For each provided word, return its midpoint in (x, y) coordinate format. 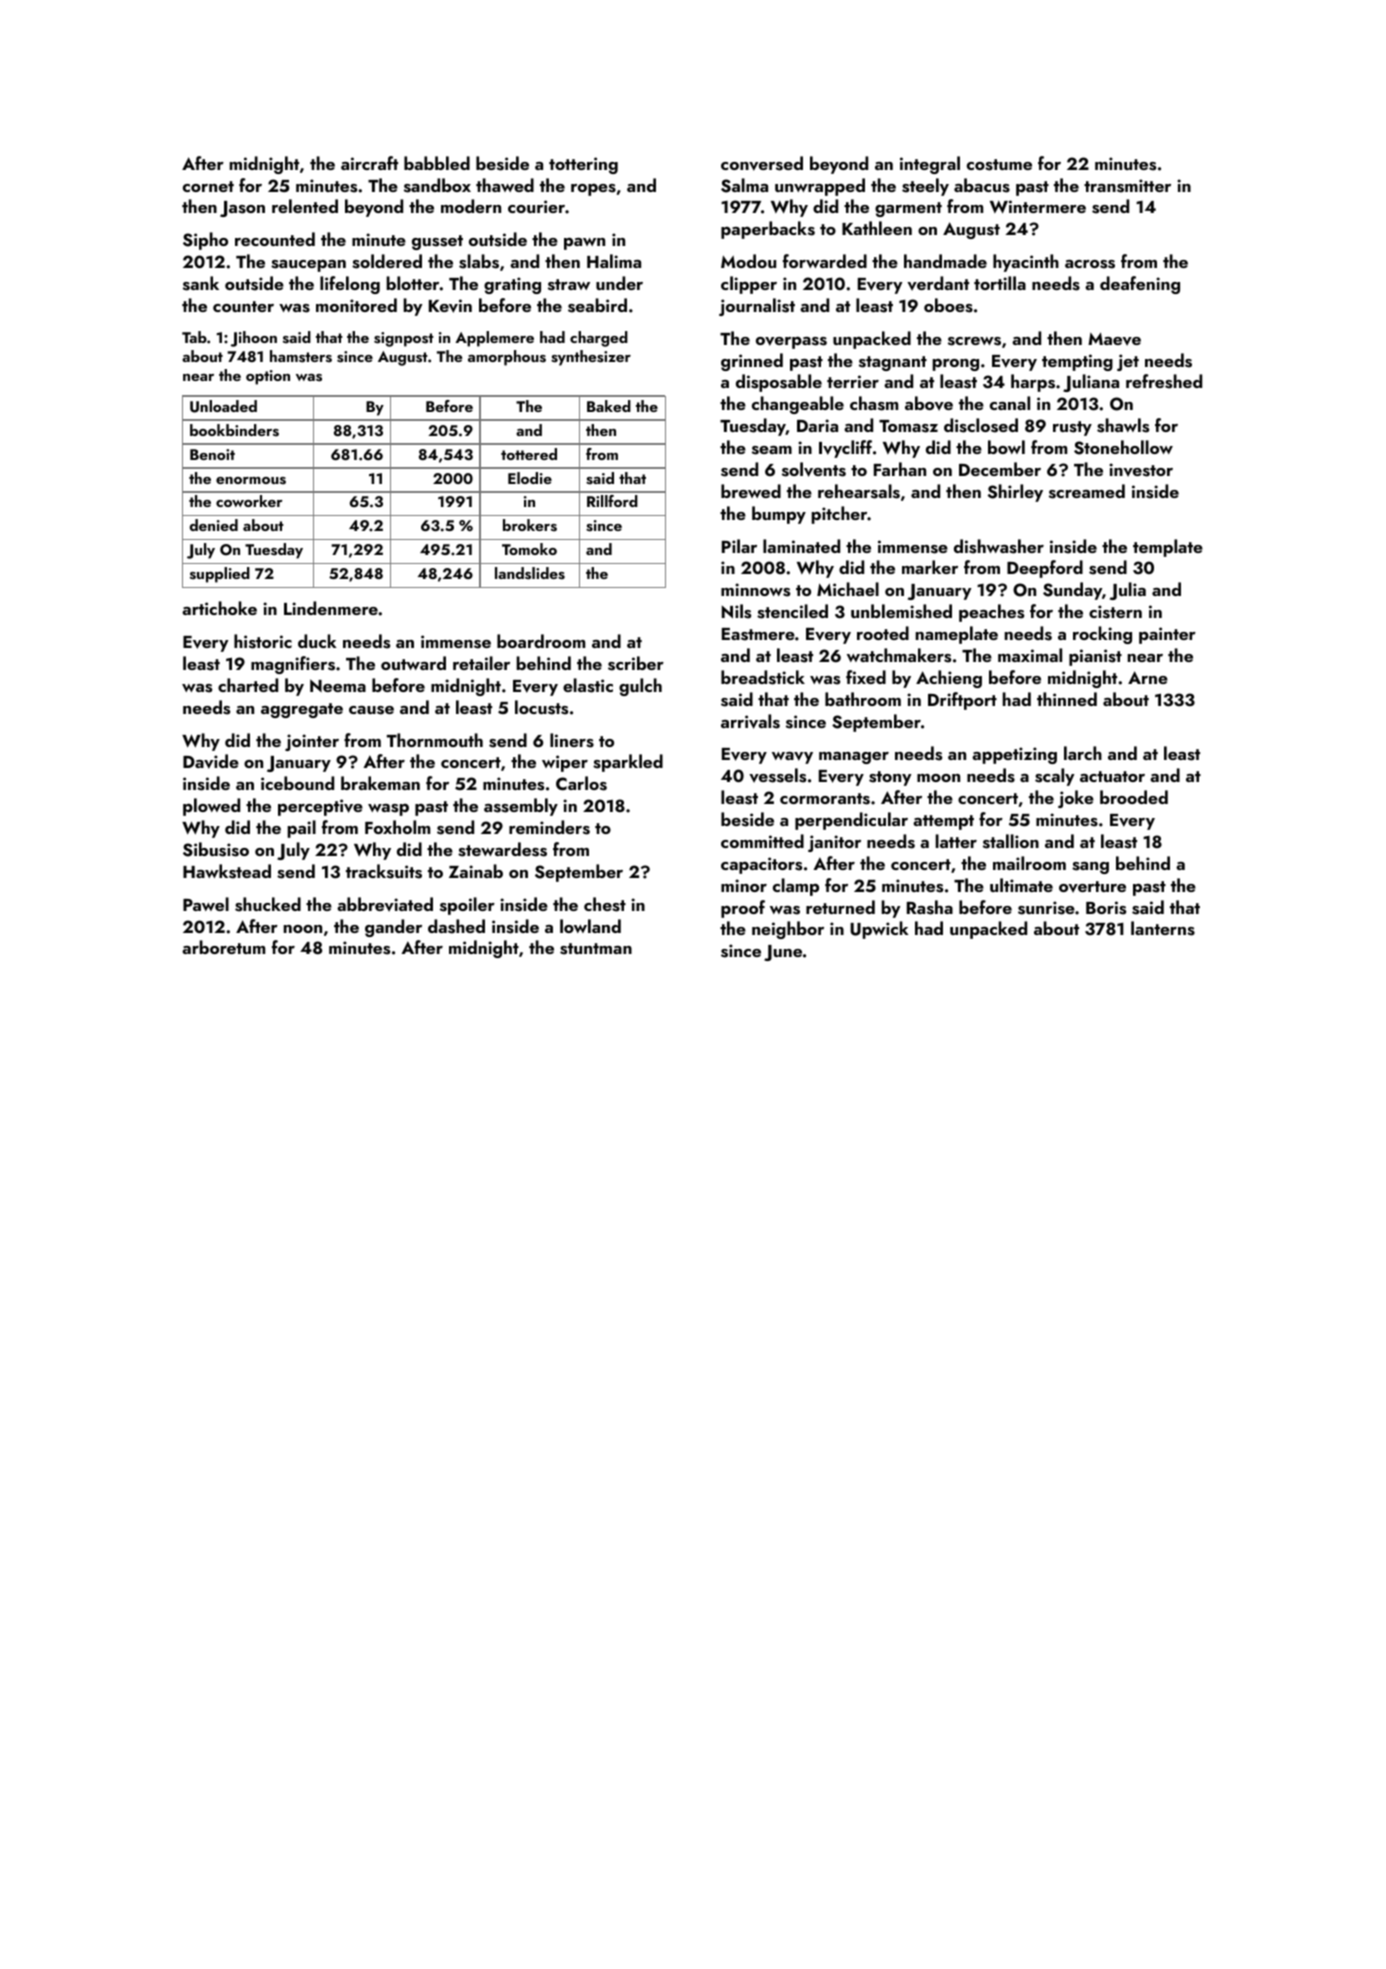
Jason (242, 209)
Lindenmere (331, 608)
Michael (848, 589)
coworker (249, 501)
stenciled (792, 611)
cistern (1115, 612)
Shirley (1015, 493)
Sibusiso (216, 849)
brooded (1134, 797)
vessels (777, 775)
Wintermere (1038, 206)
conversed (762, 163)
